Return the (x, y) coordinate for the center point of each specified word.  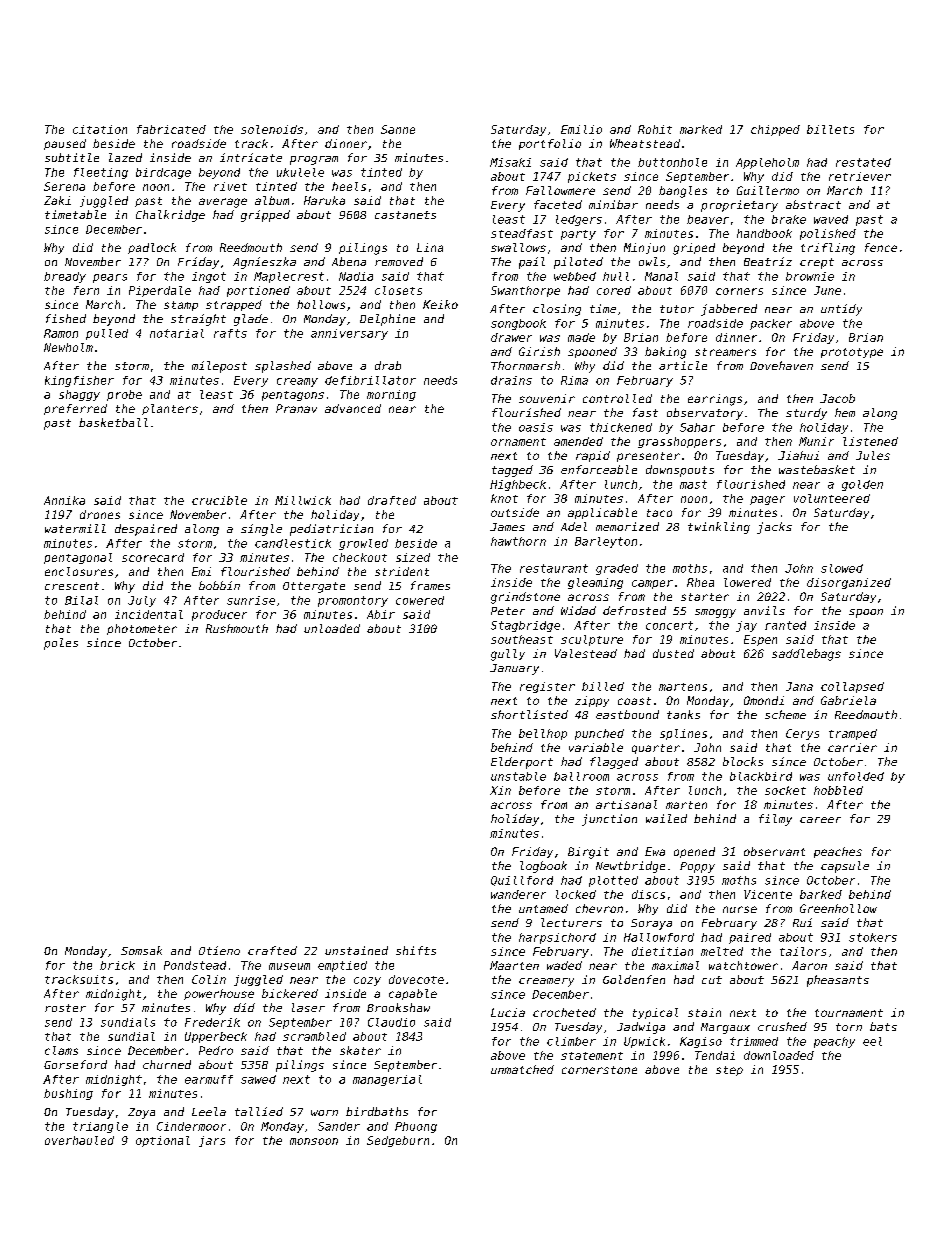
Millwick (303, 500)
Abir (381, 614)
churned (167, 1064)
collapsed (852, 687)
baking (665, 353)
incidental (149, 614)
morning (391, 395)
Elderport (522, 763)
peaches (838, 852)
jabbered (729, 310)
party (578, 235)
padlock (152, 248)
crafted (272, 950)
